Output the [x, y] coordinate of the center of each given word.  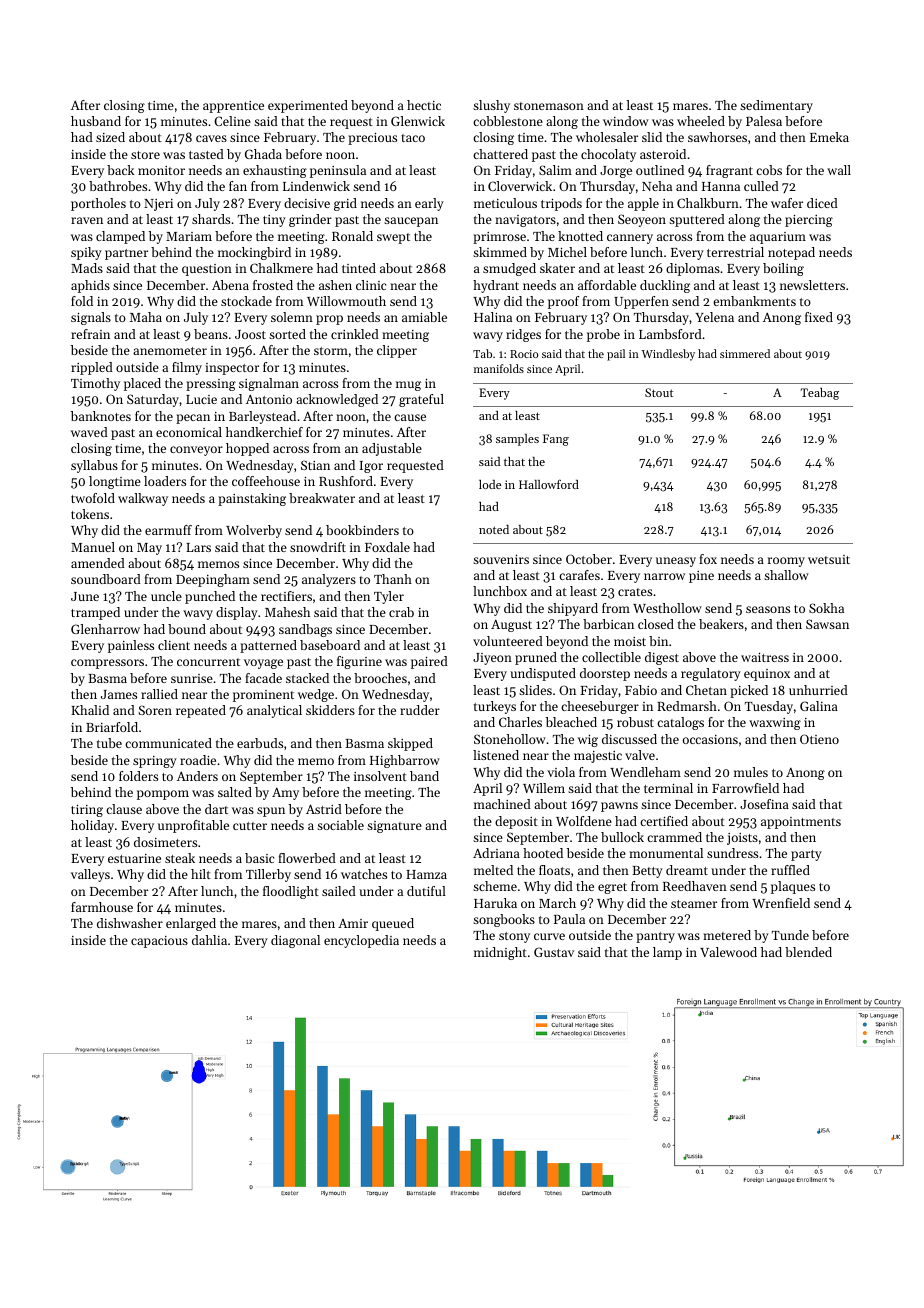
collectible [611, 657]
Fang [556, 440]
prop [329, 320]
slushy [491, 106]
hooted [543, 853]
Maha [146, 317]
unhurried [818, 690]
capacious [159, 942]
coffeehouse [266, 481]
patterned [268, 646]
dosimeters [165, 842]
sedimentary [776, 106]
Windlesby [668, 355]
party [806, 855]
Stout [659, 392]
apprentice [233, 107]
